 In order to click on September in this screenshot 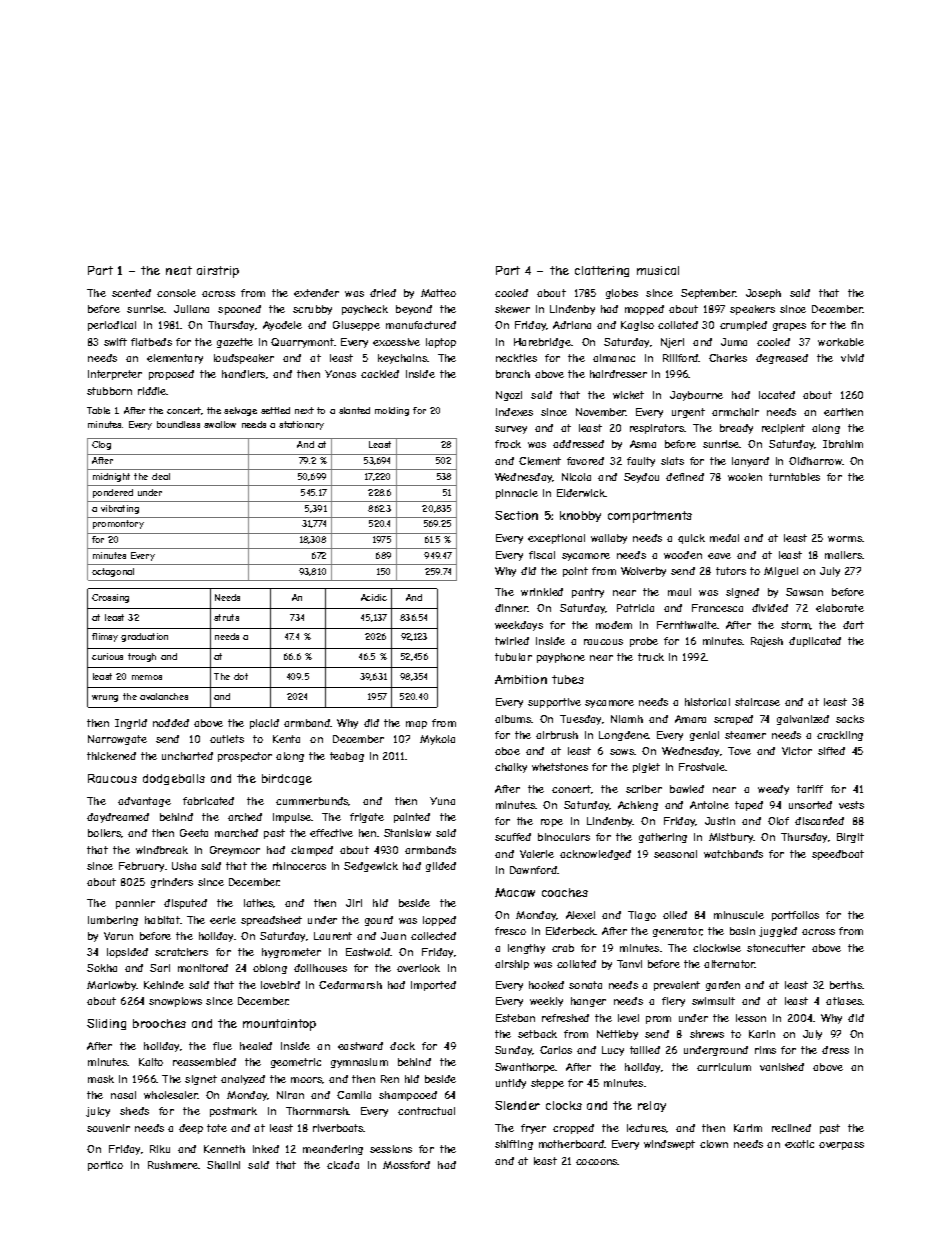, I will do `click(708, 294)`.
